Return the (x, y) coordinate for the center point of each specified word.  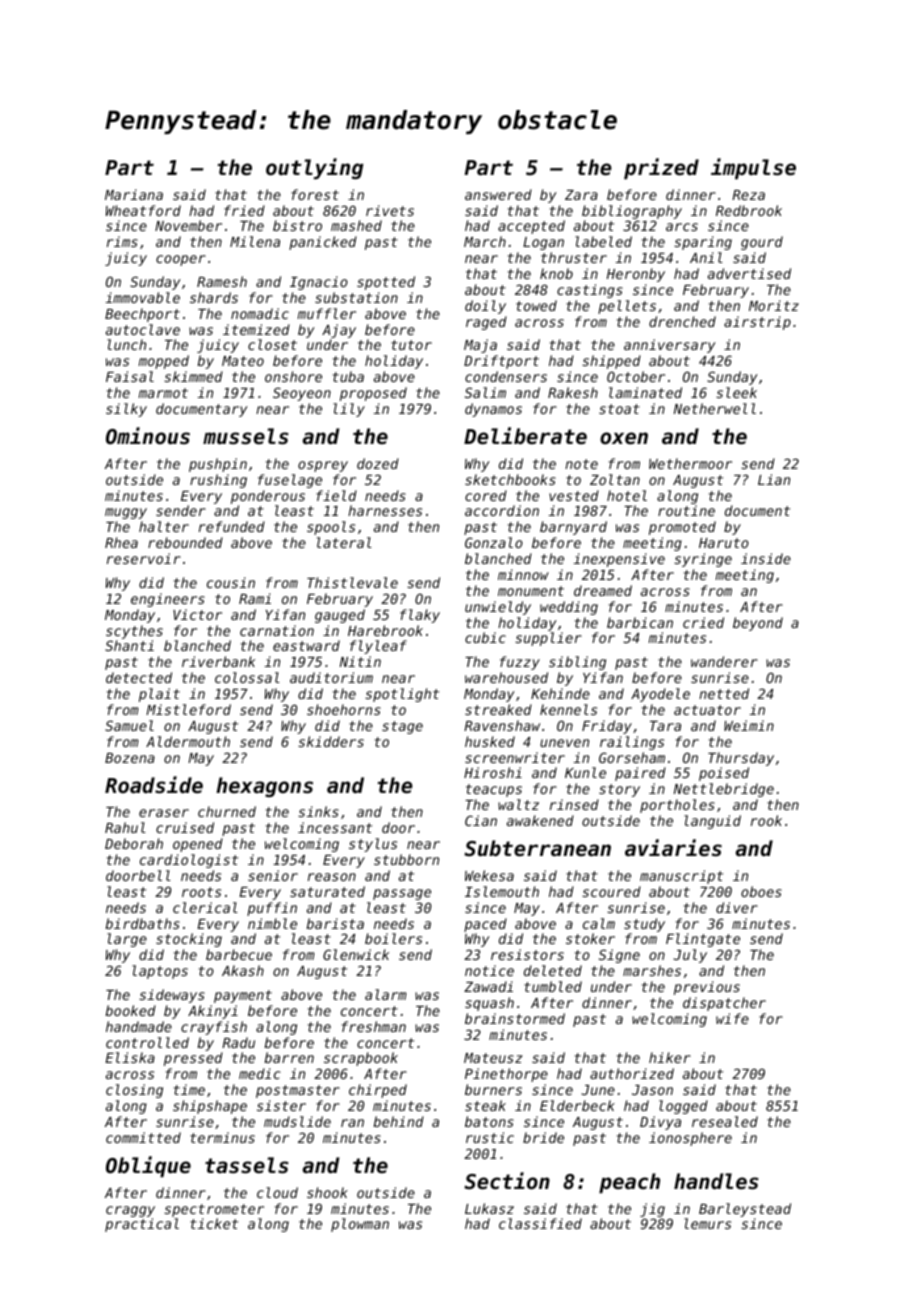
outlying (315, 168)
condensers (506, 376)
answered (498, 194)
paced (485, 925)
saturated (327, 891)
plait (159, 695)
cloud (277, 1192)
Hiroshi (493, 772)
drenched (682, 321)
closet (272, 344)
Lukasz (489, 1208)
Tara (665, 726)
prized (661, 169)
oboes (761, 891)
